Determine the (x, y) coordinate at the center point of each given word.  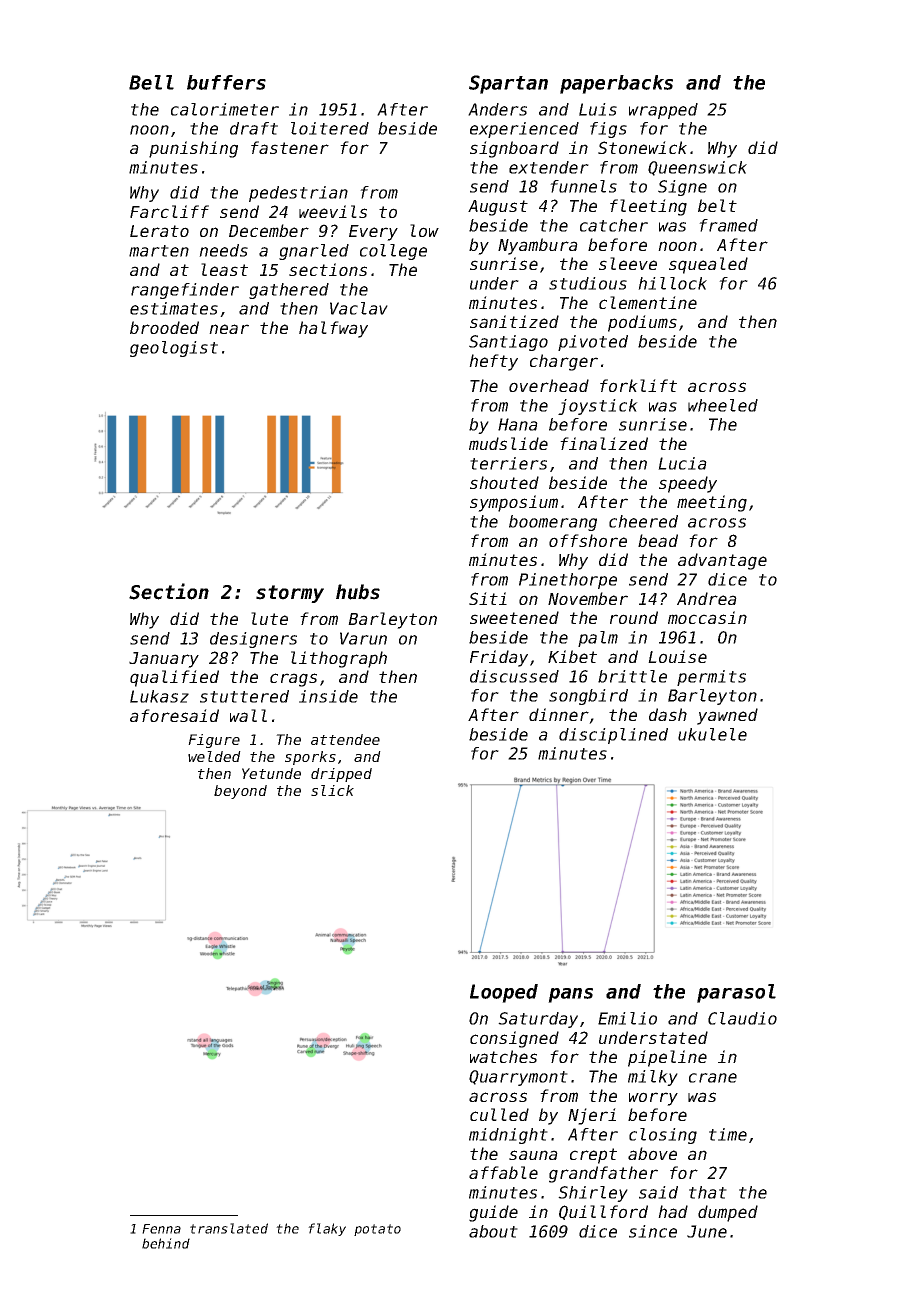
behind (166, 1243)
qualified (174, 678)
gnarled (314, 252)
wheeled (723, 405)
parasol (736, 993)
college (393, 252)
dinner (559, 714)
